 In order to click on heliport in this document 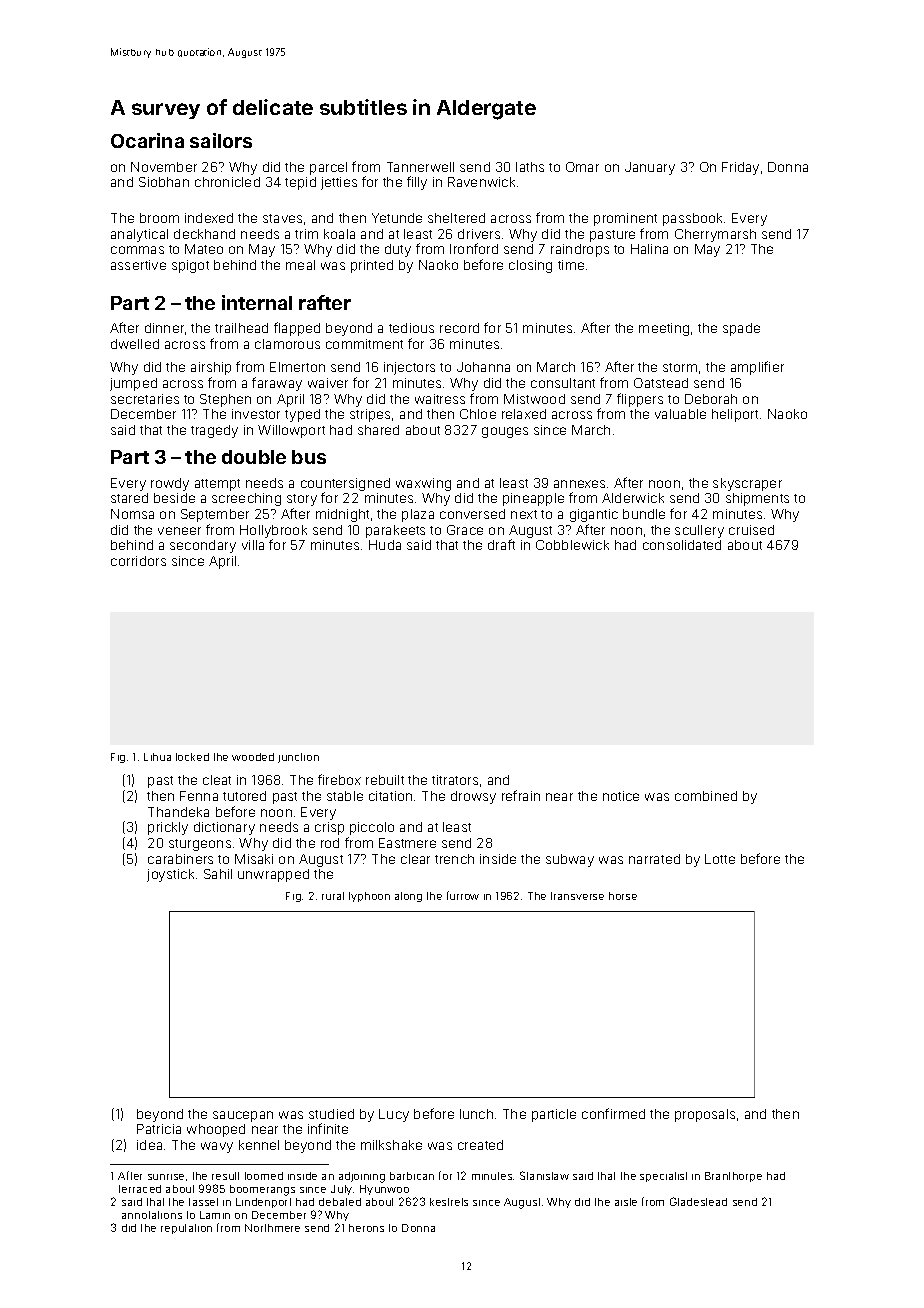, I will do `click(735, 415)`.
